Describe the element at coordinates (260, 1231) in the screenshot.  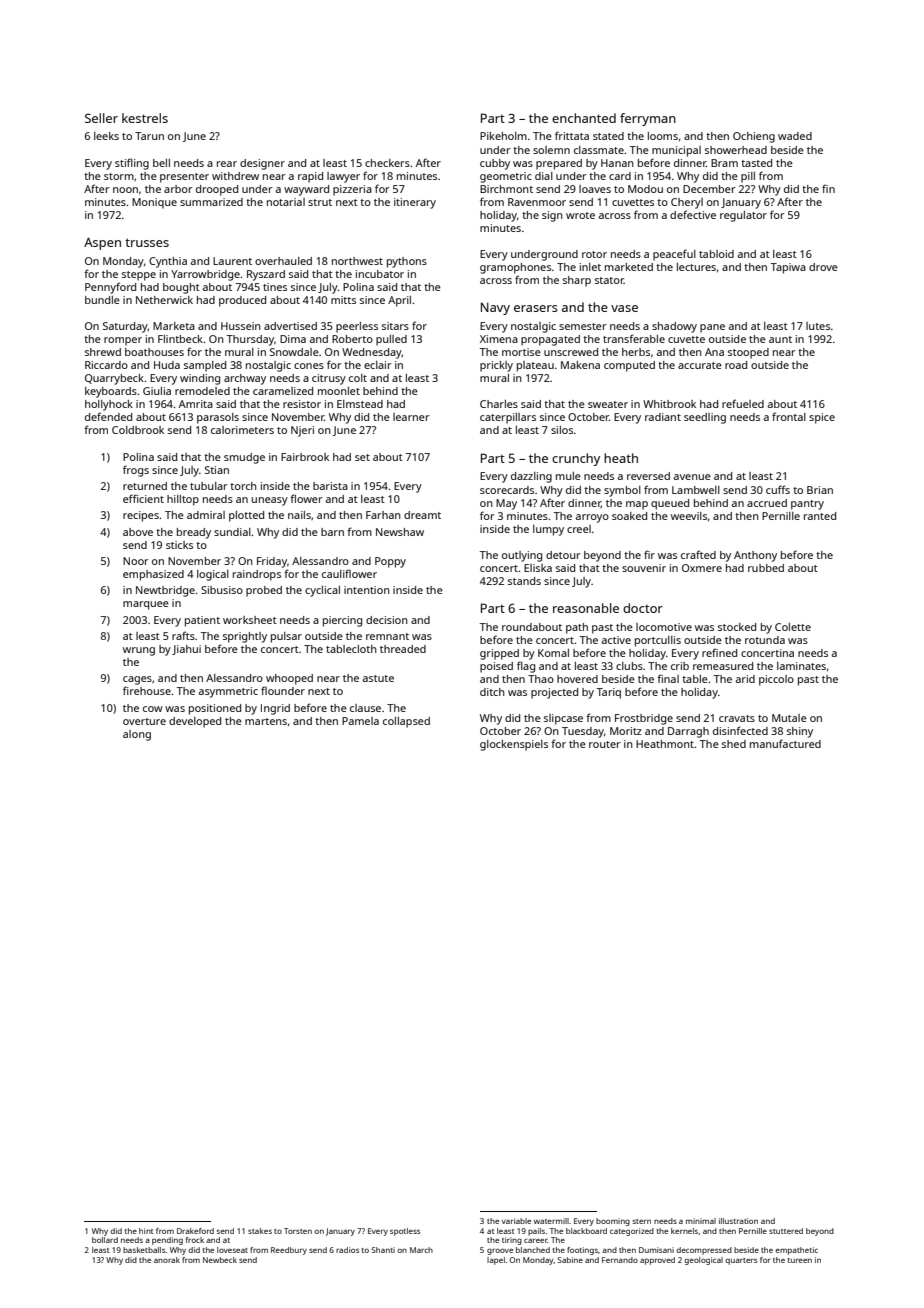
I see `stakes` at that location.
